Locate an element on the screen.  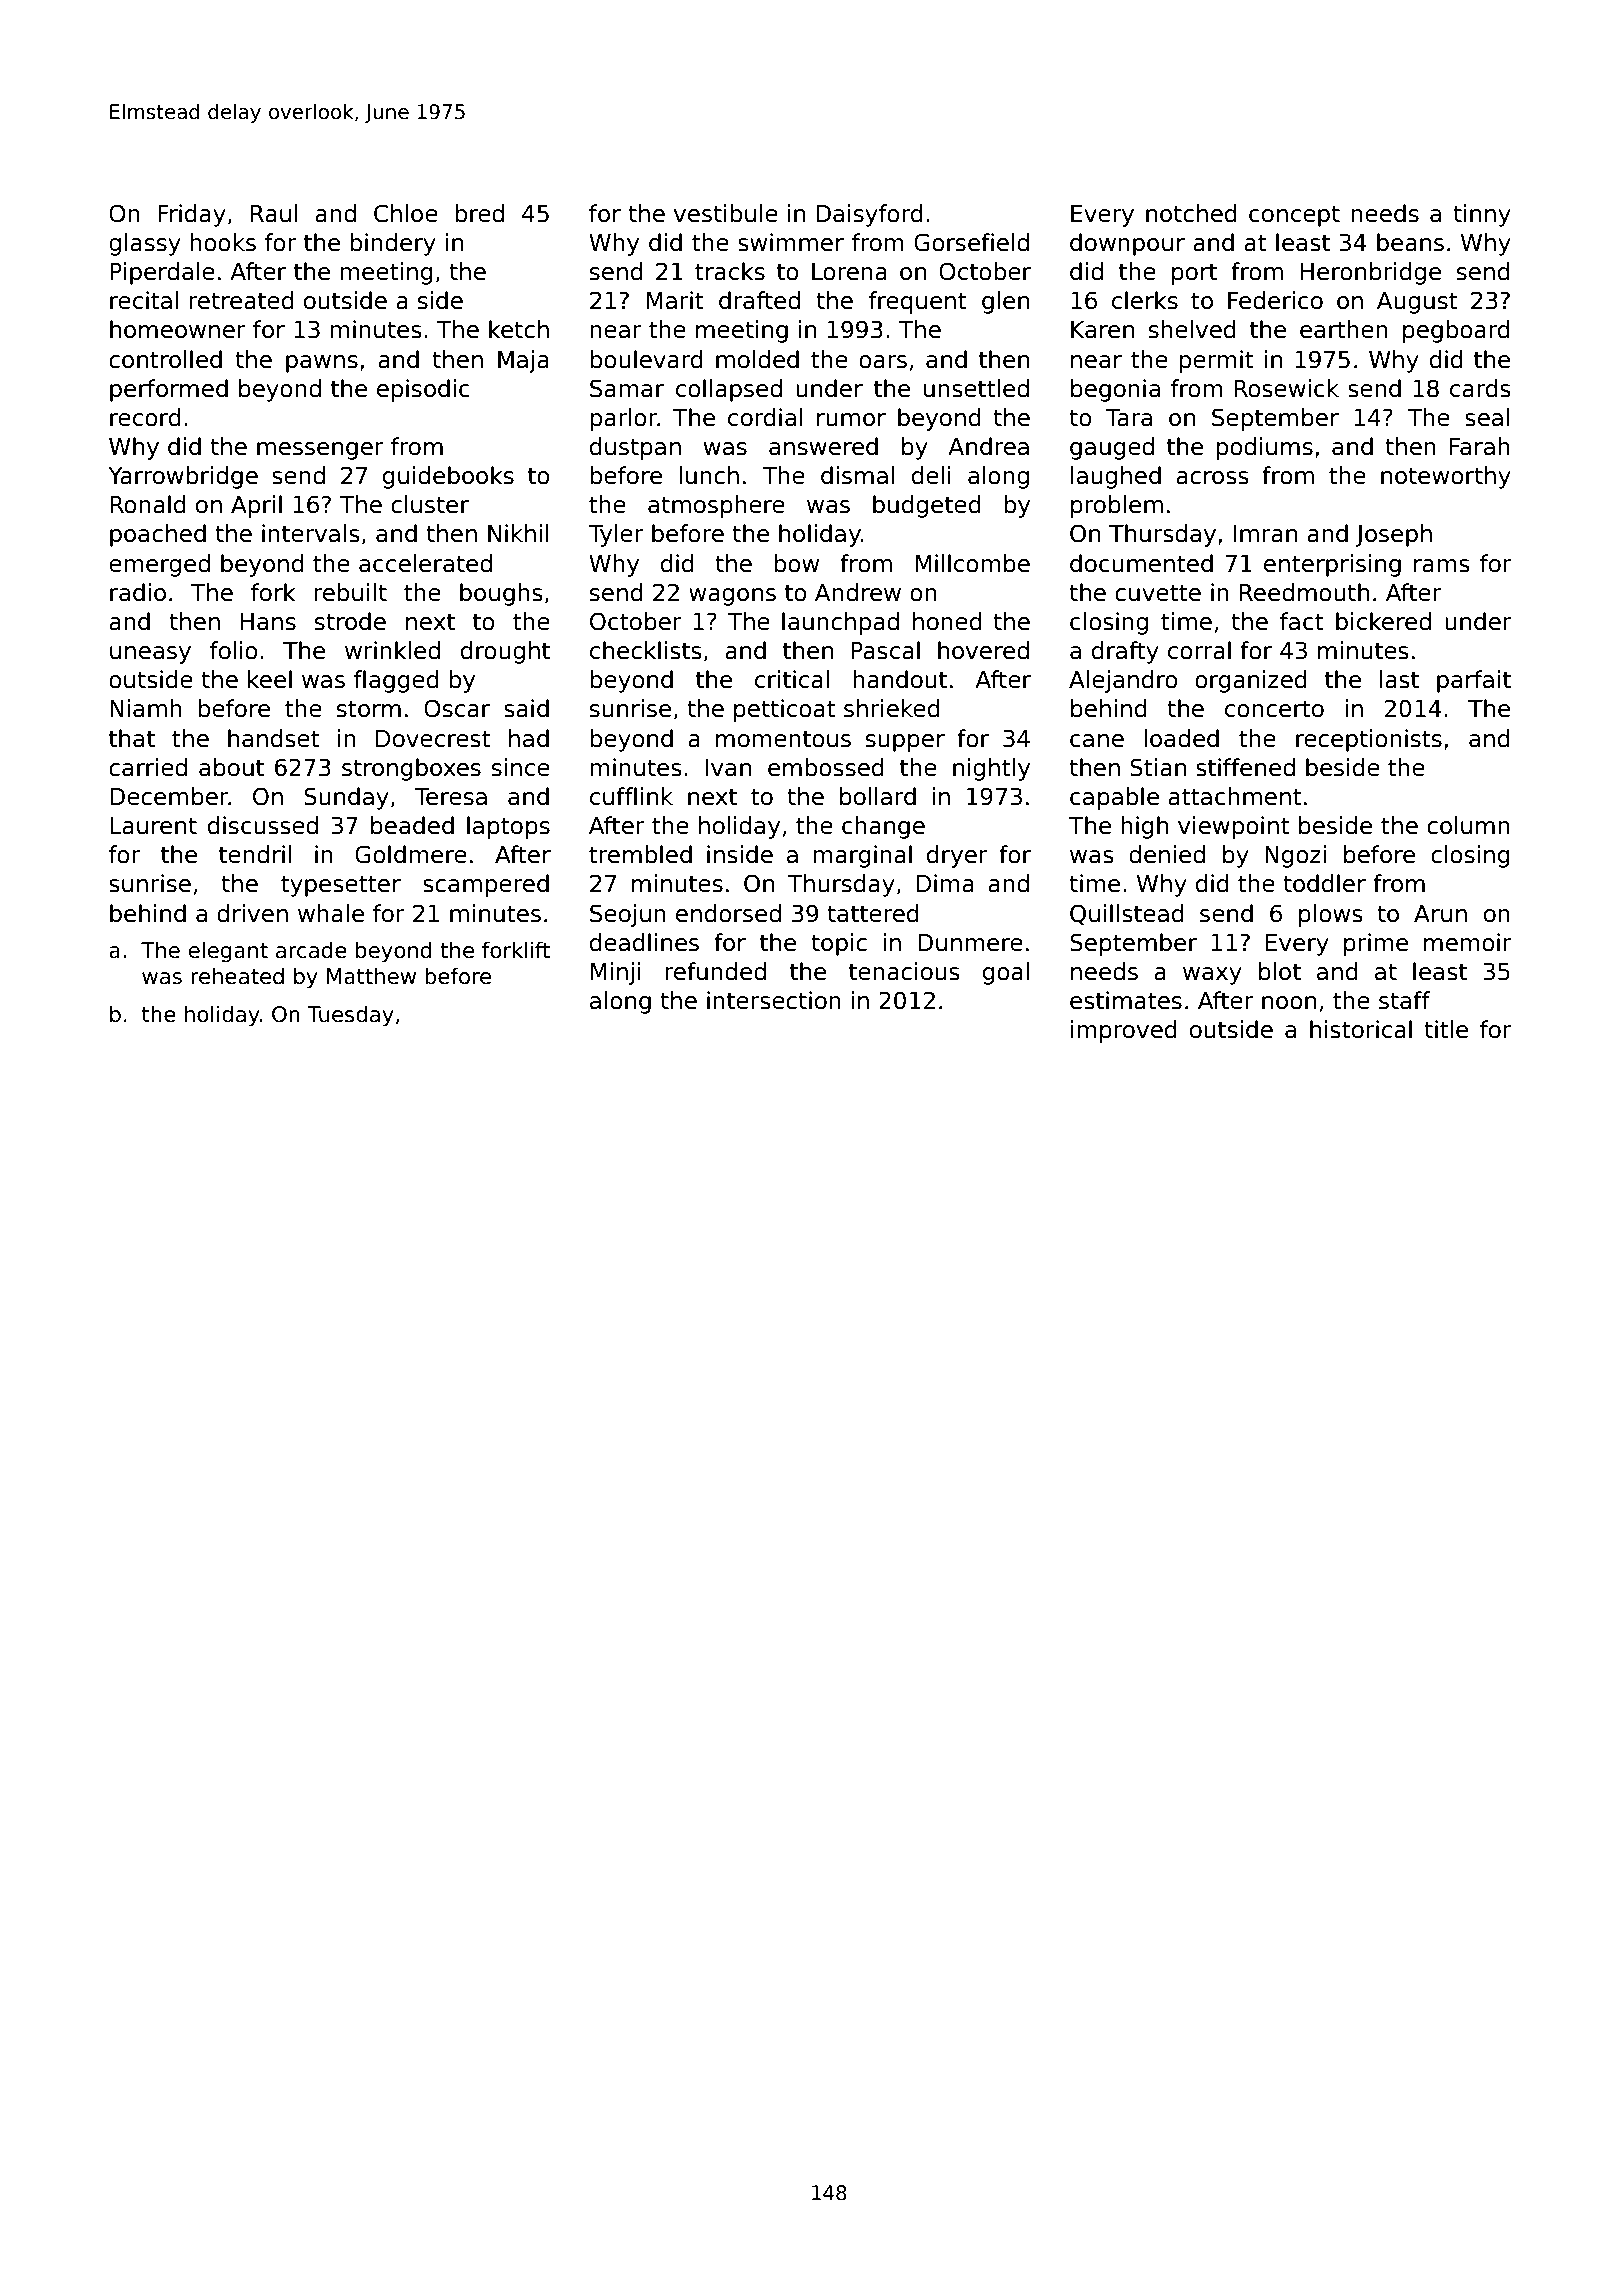
receptionists is located at coordinates (1369, 740).
